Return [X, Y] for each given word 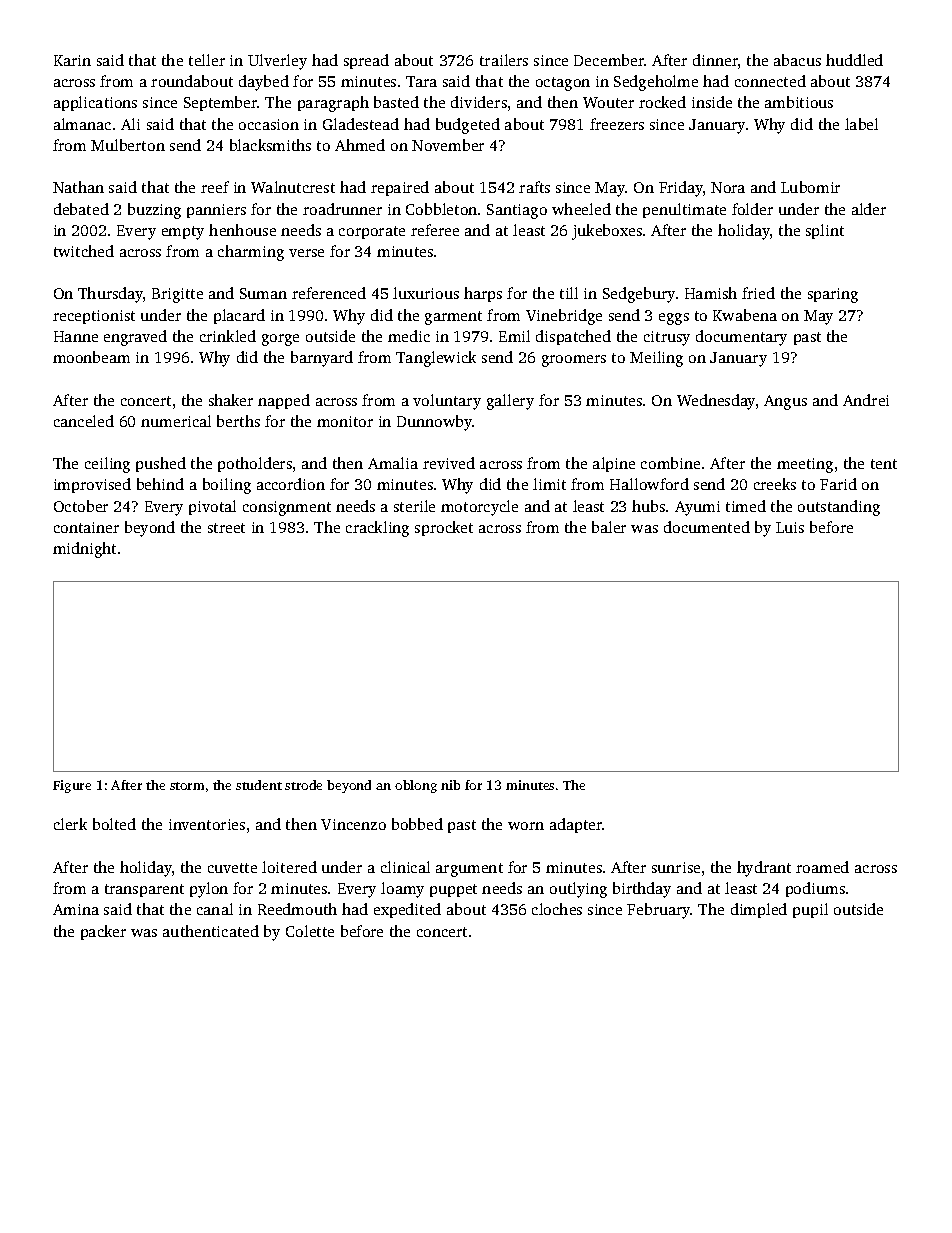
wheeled [581, 209]
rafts [534, 187]
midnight [84, 550]
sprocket [444, 528]
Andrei [866, 400]
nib [450, 785]
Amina [76, 909]
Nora [728, 187]
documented [707, 527]
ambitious [799, 102]
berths [238, 421]
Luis [790, 527]
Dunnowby [435, 423]
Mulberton [128, 145]
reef [215, 187]
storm [187, 786]
